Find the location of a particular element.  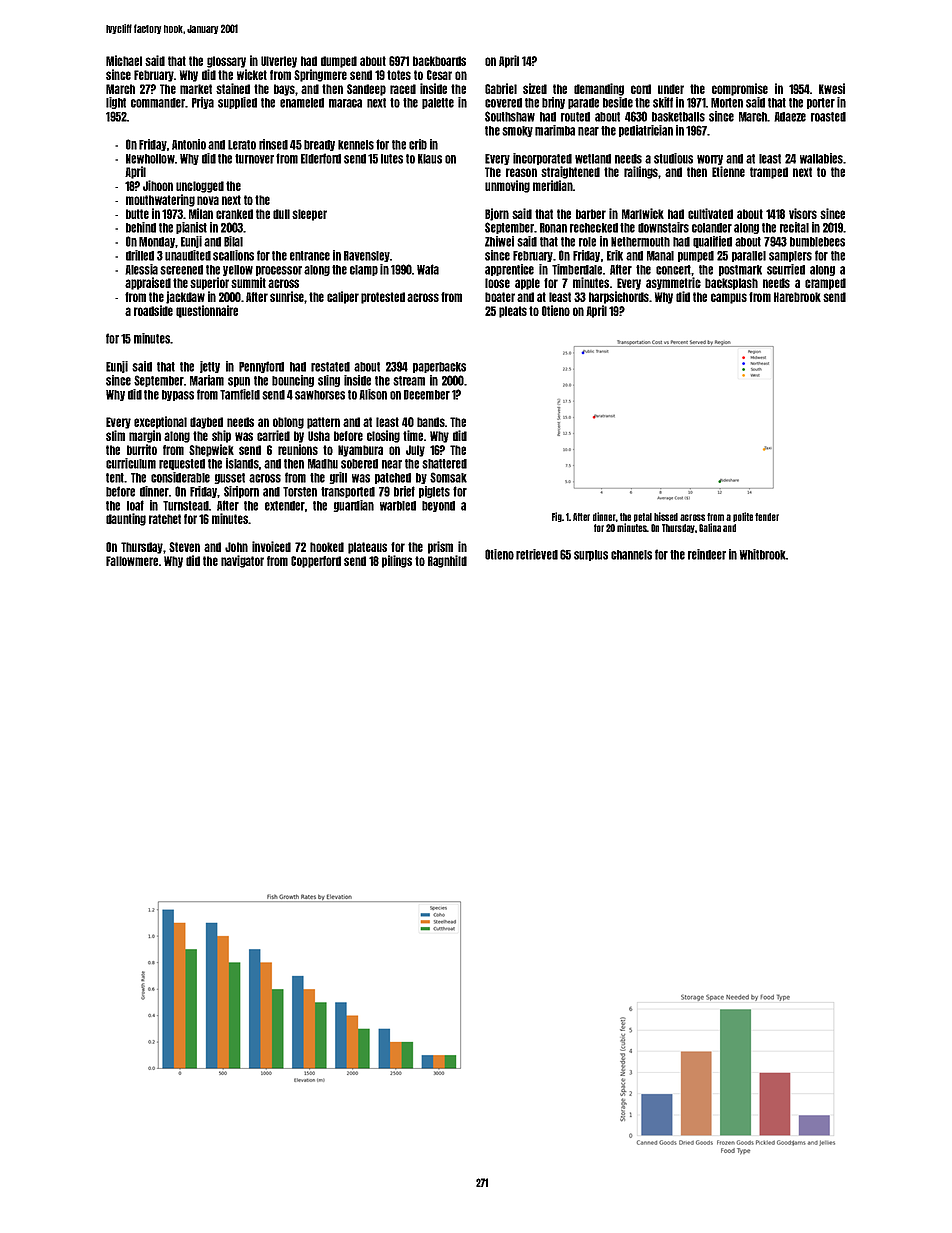

Harebrook is located at coordinates (797, 297).
